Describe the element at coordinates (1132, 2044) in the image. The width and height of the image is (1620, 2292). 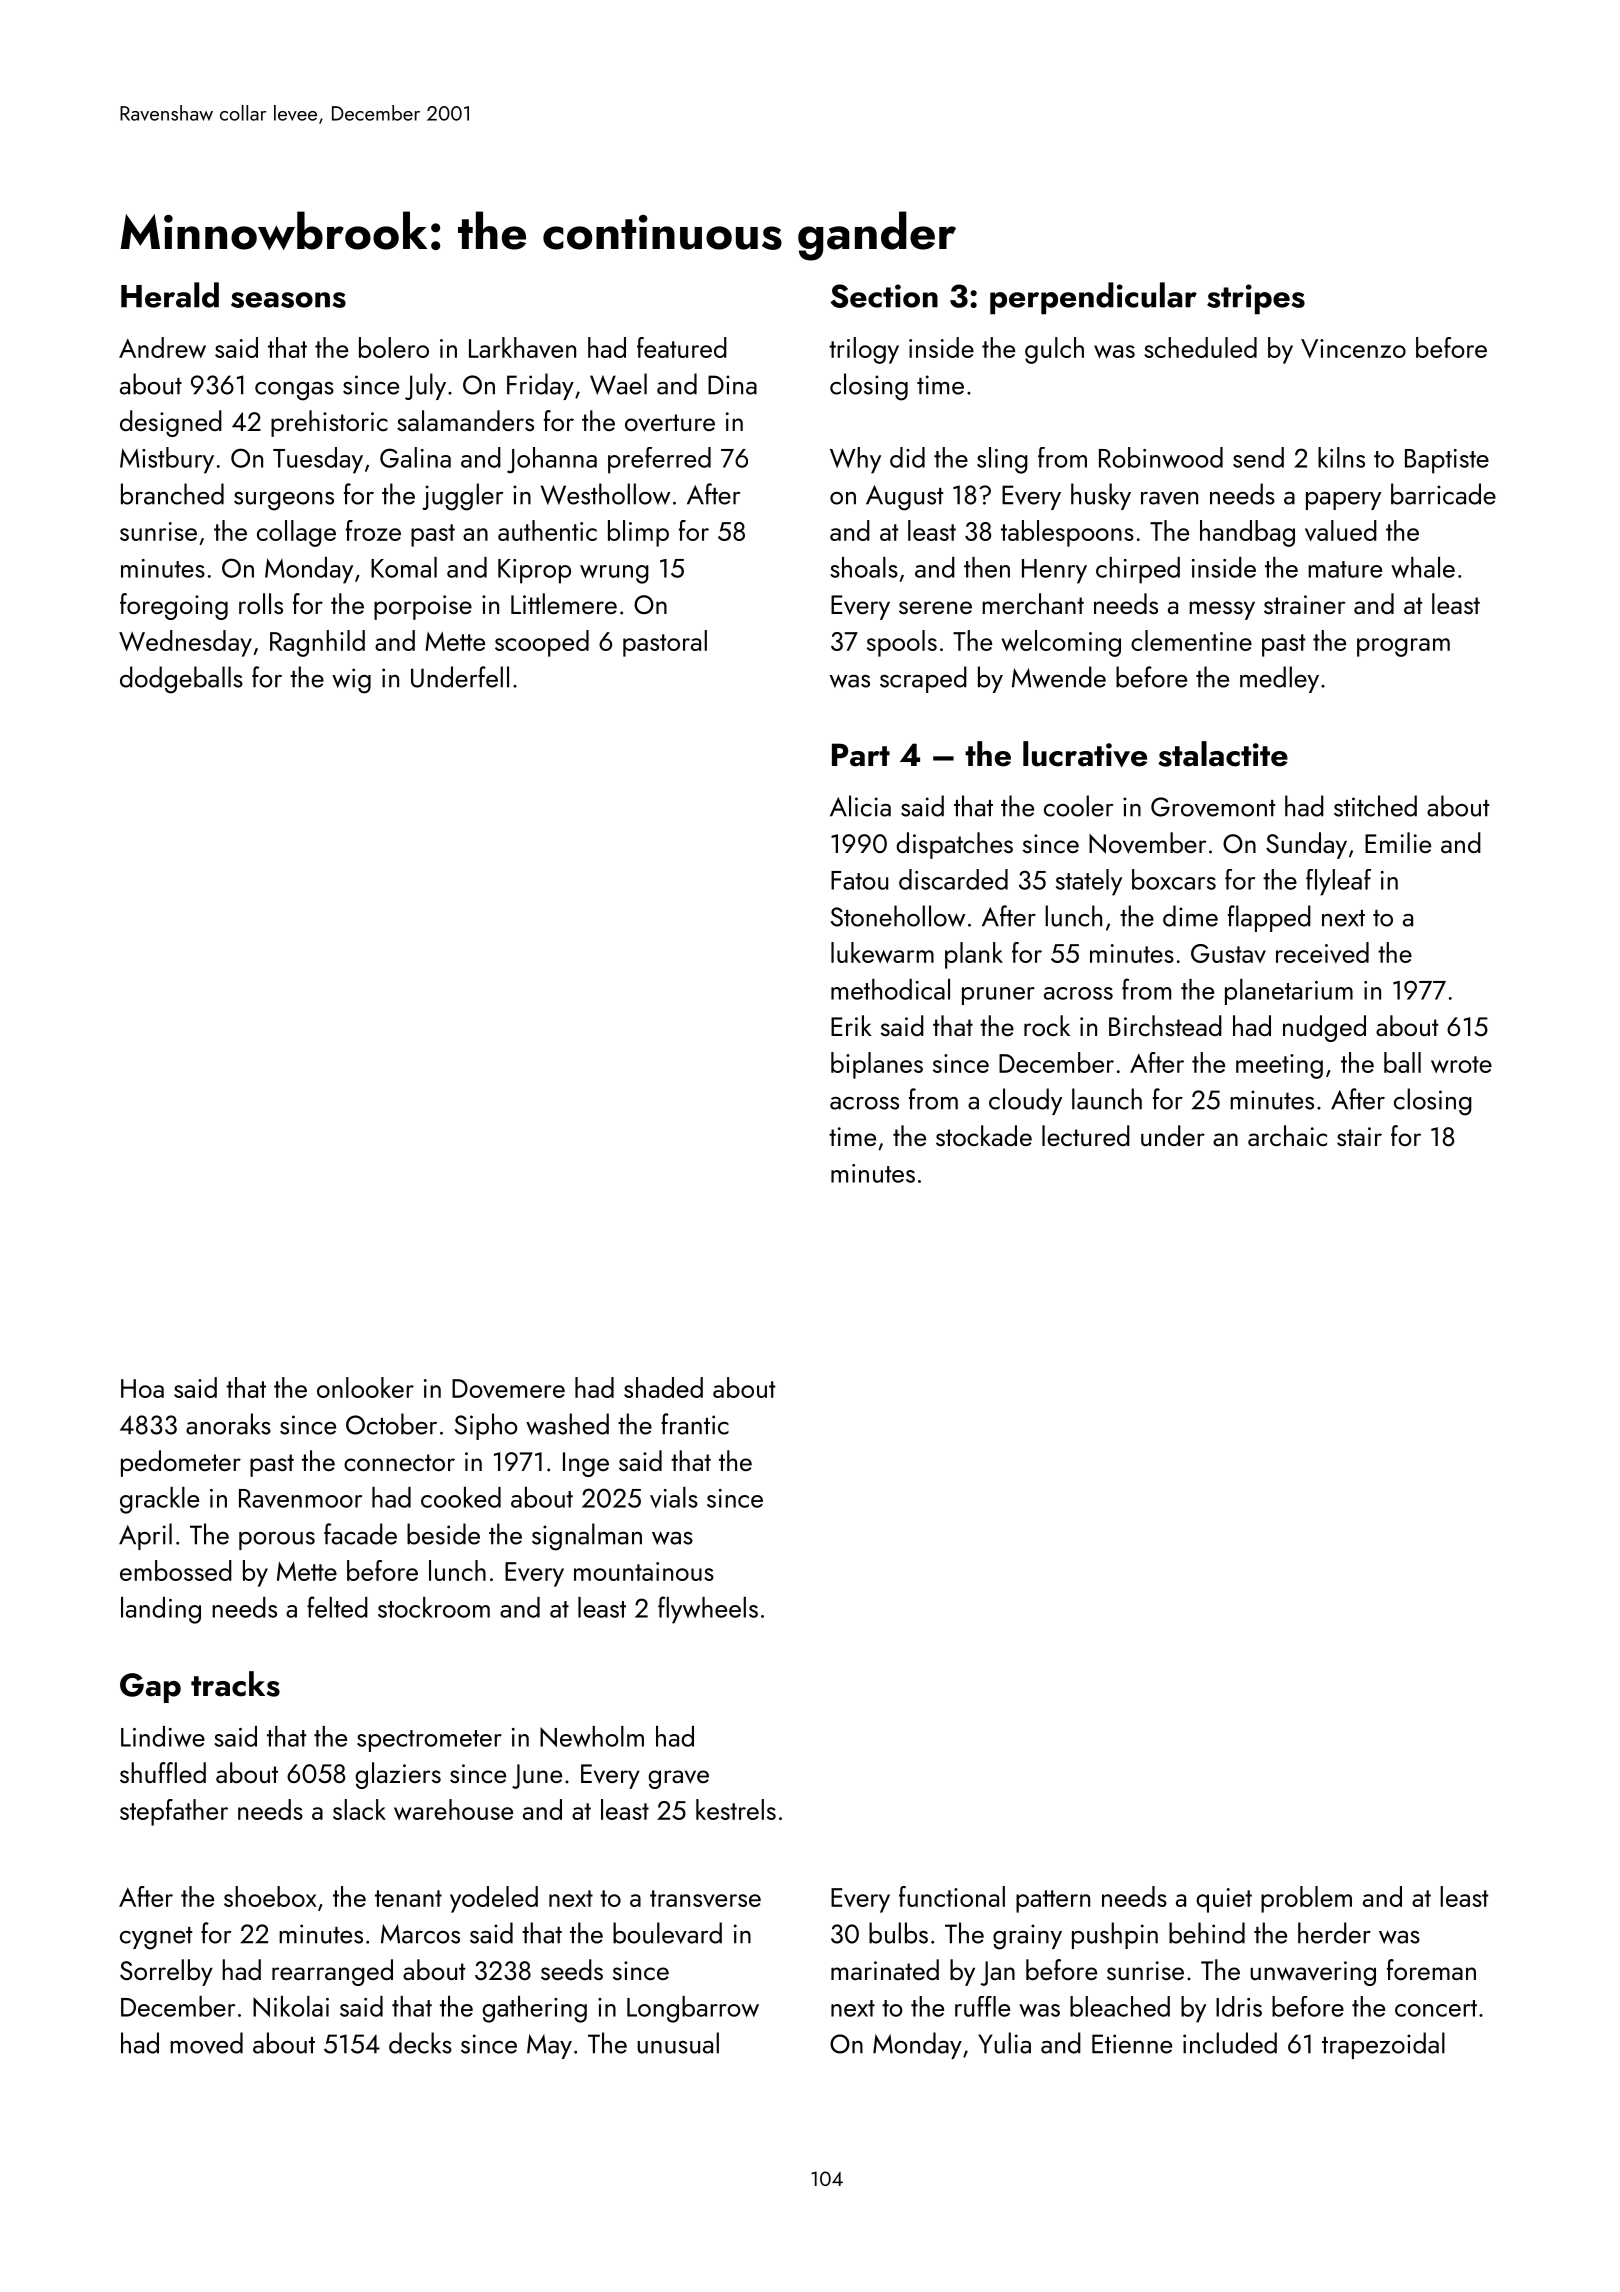
I see `Etienne` at that location.
